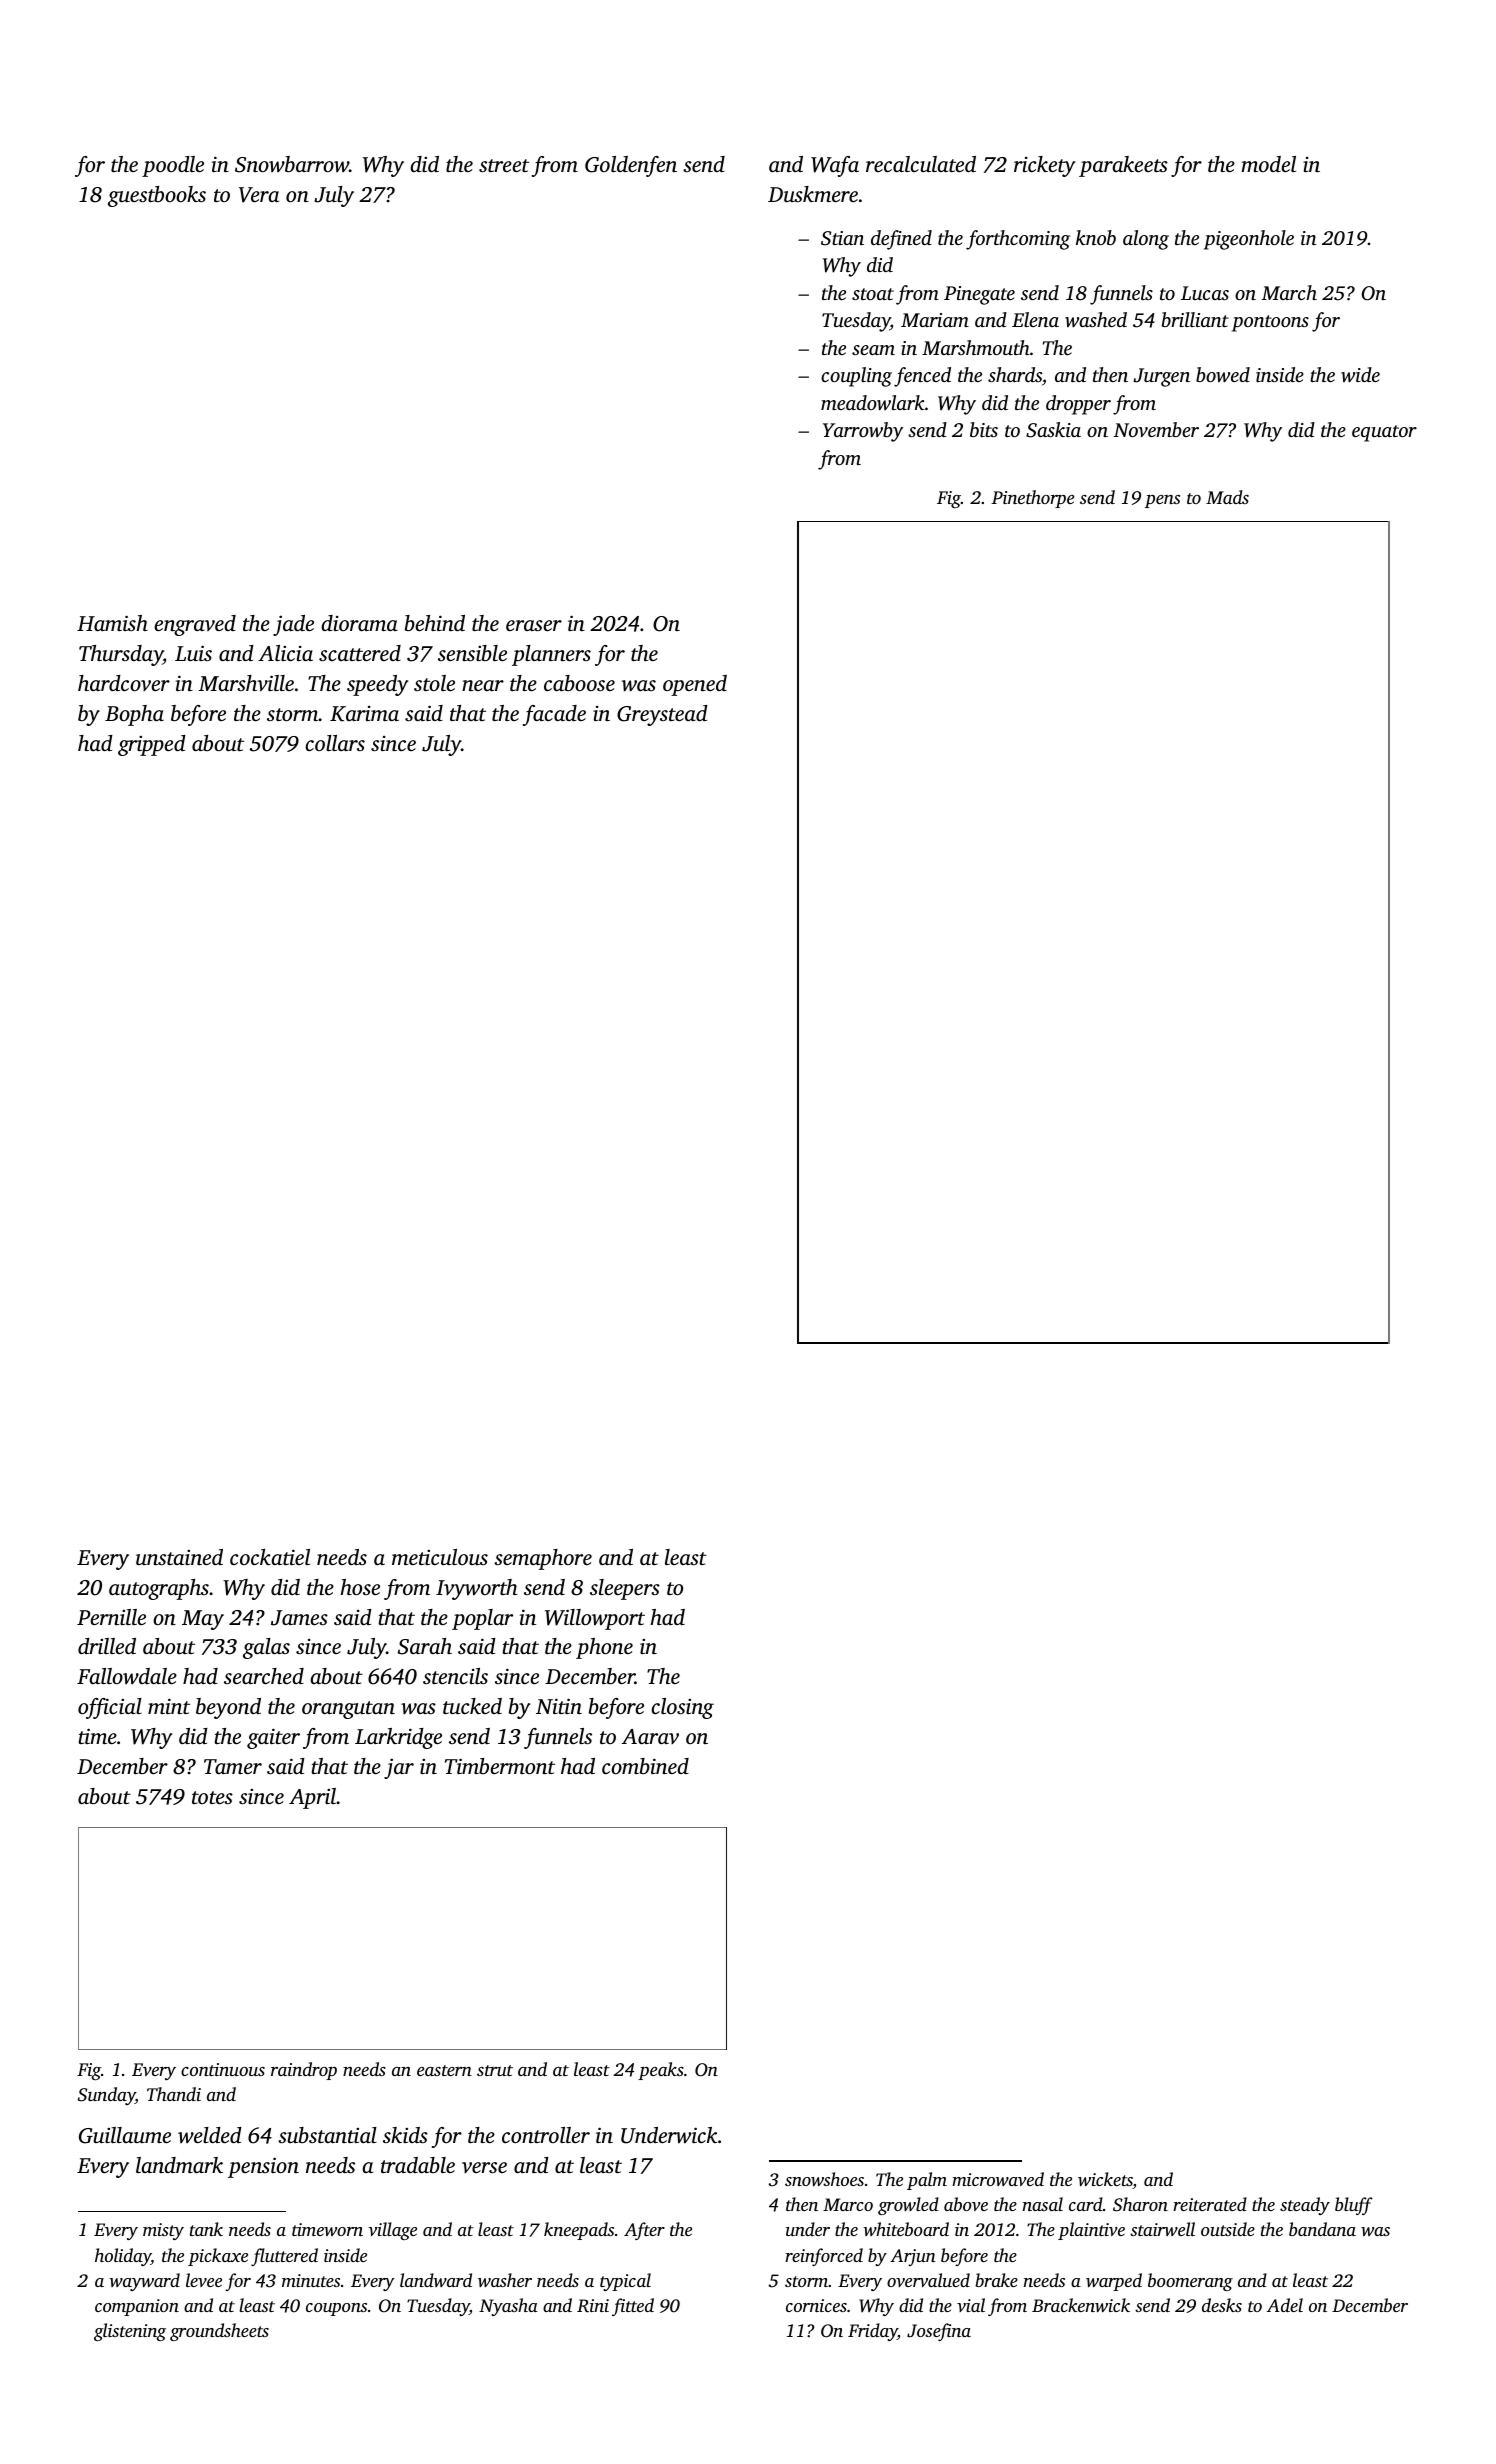 The image size is (1496, 2464). I want to click on wickets, so click(1105, 2180).
